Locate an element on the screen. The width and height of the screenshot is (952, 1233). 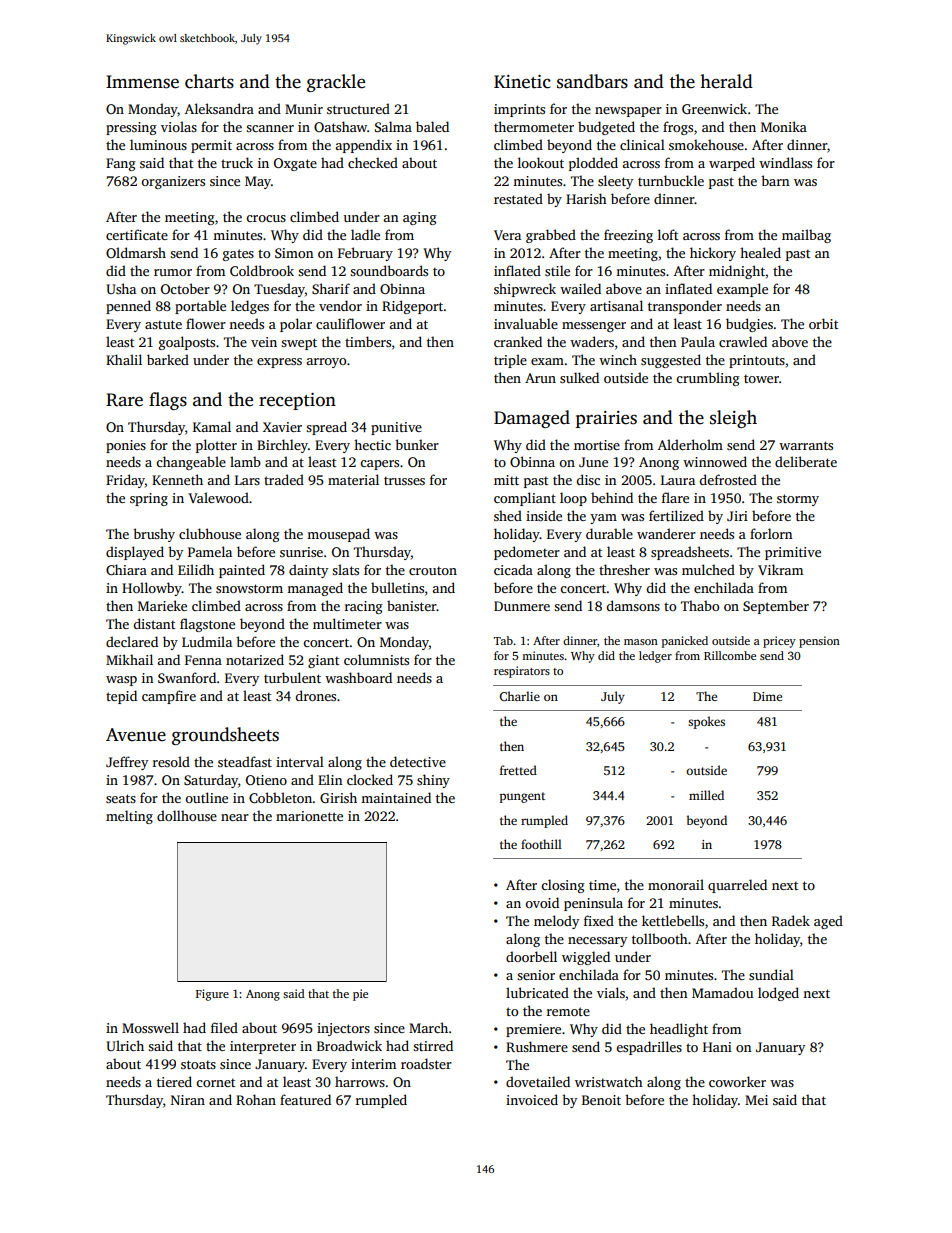
invoiced is located at coordinates (532, 1099).
